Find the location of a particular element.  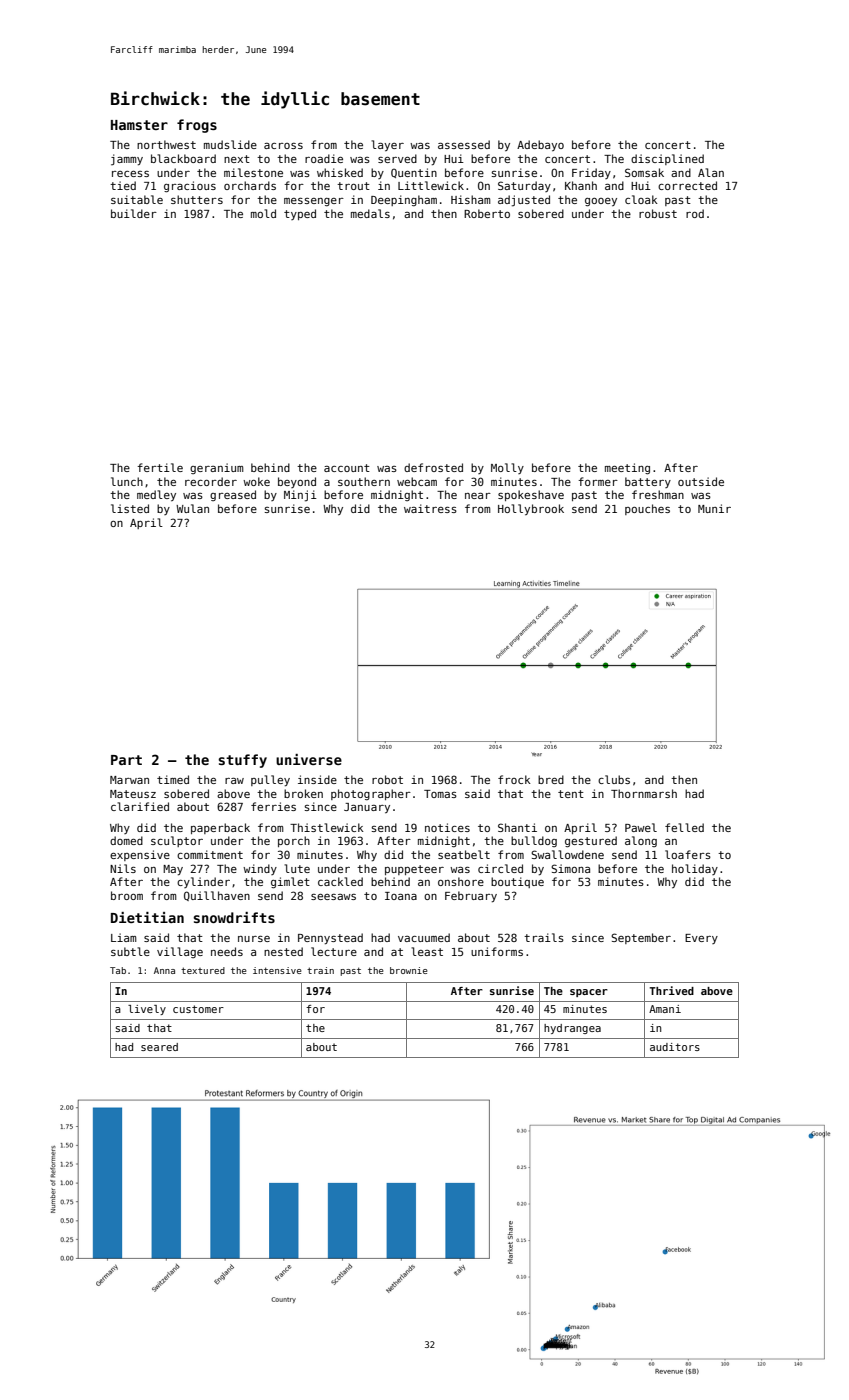

hydrangea is located at coordinates (572, 1029).
